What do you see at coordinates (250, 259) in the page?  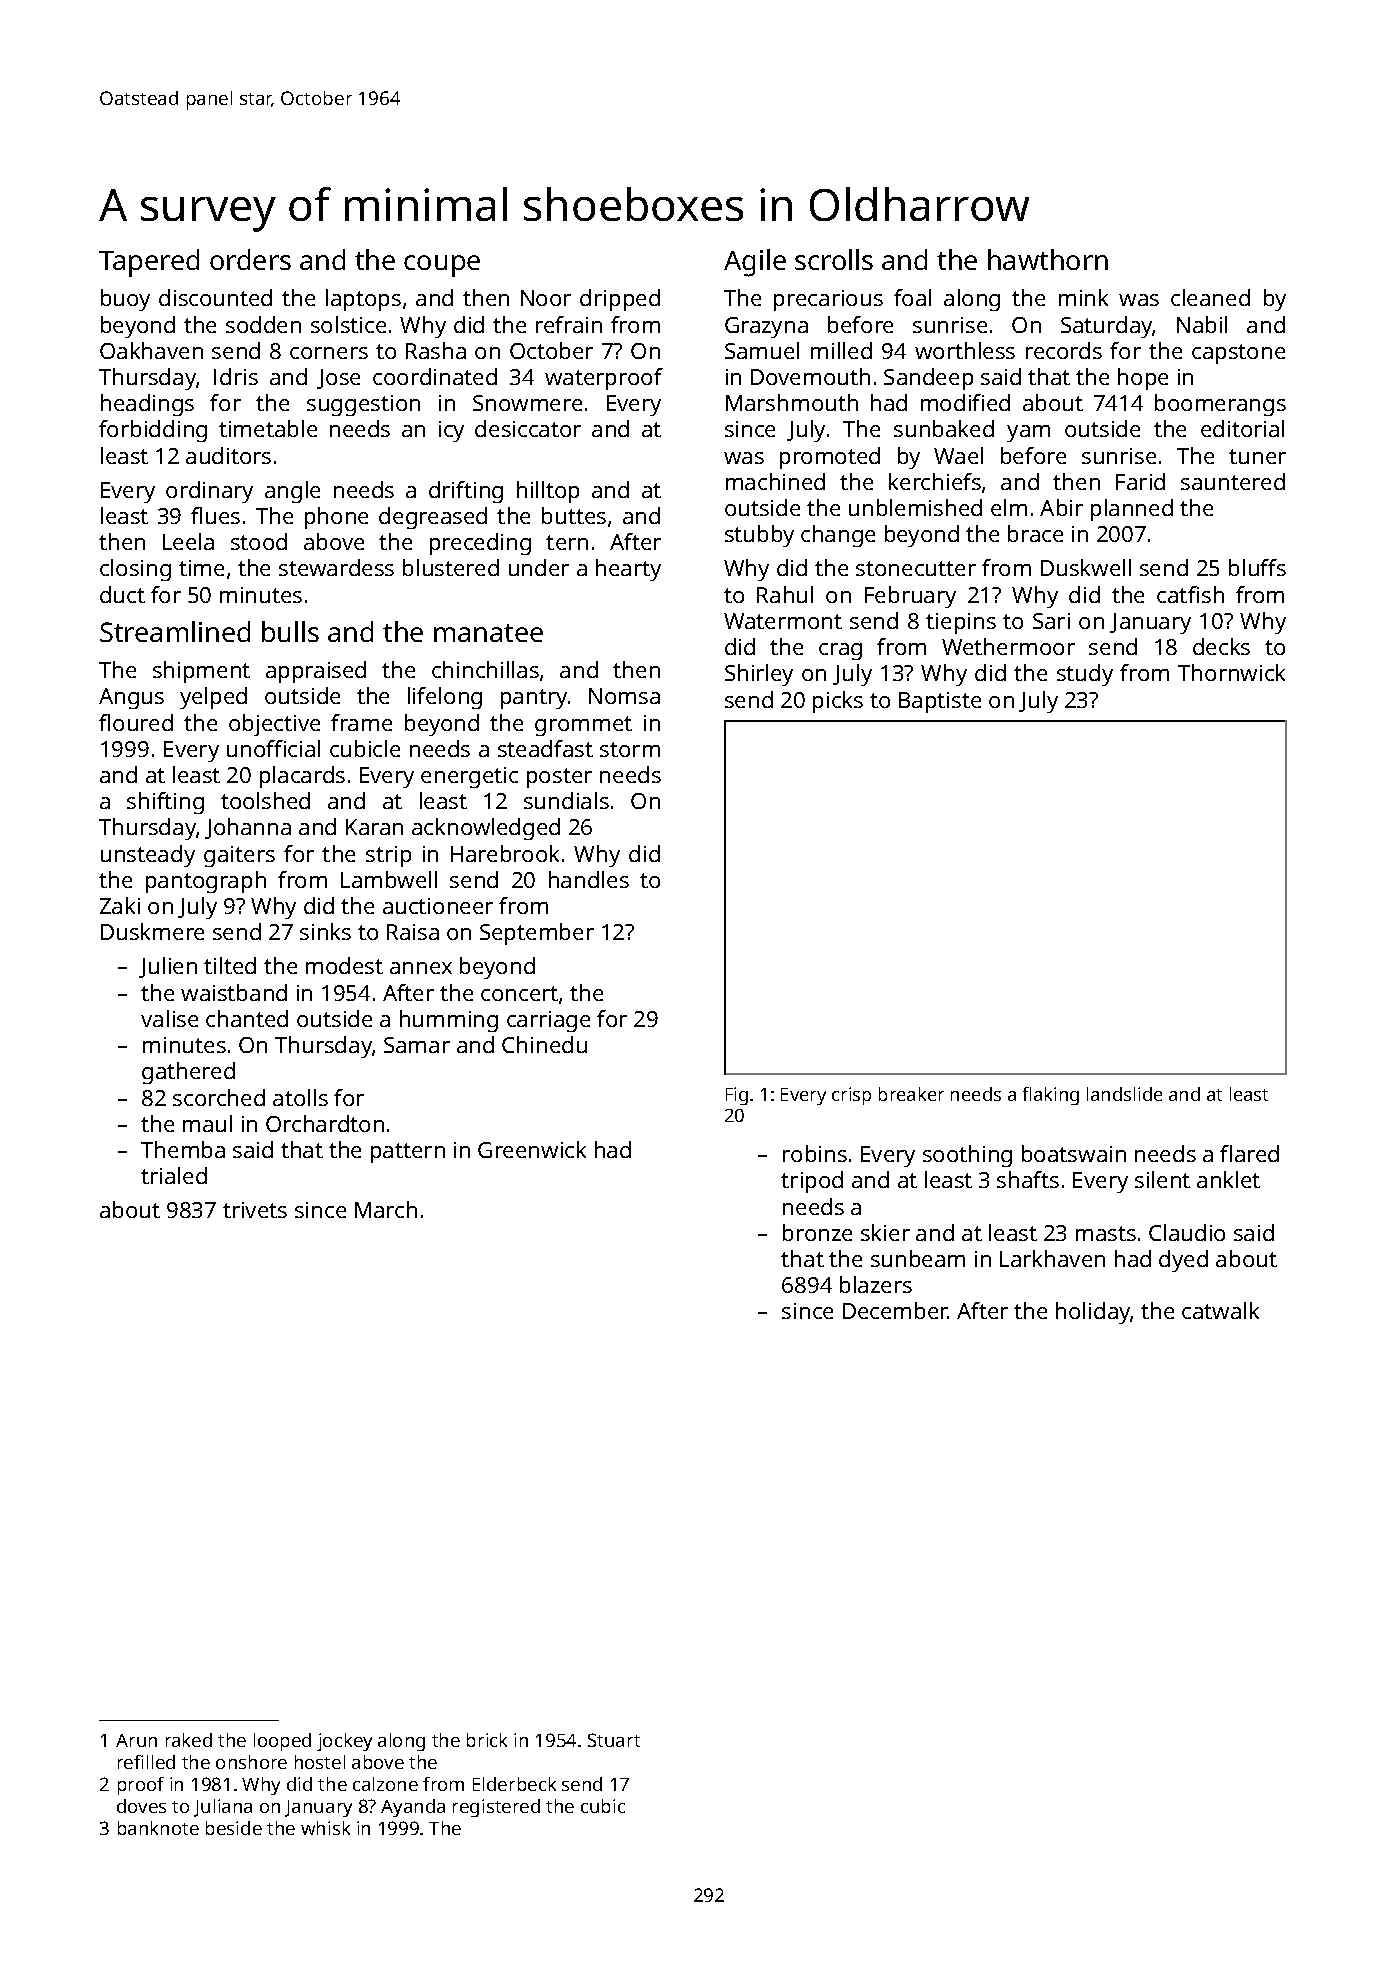 I see `orders` at bounding box center [250, 259].
